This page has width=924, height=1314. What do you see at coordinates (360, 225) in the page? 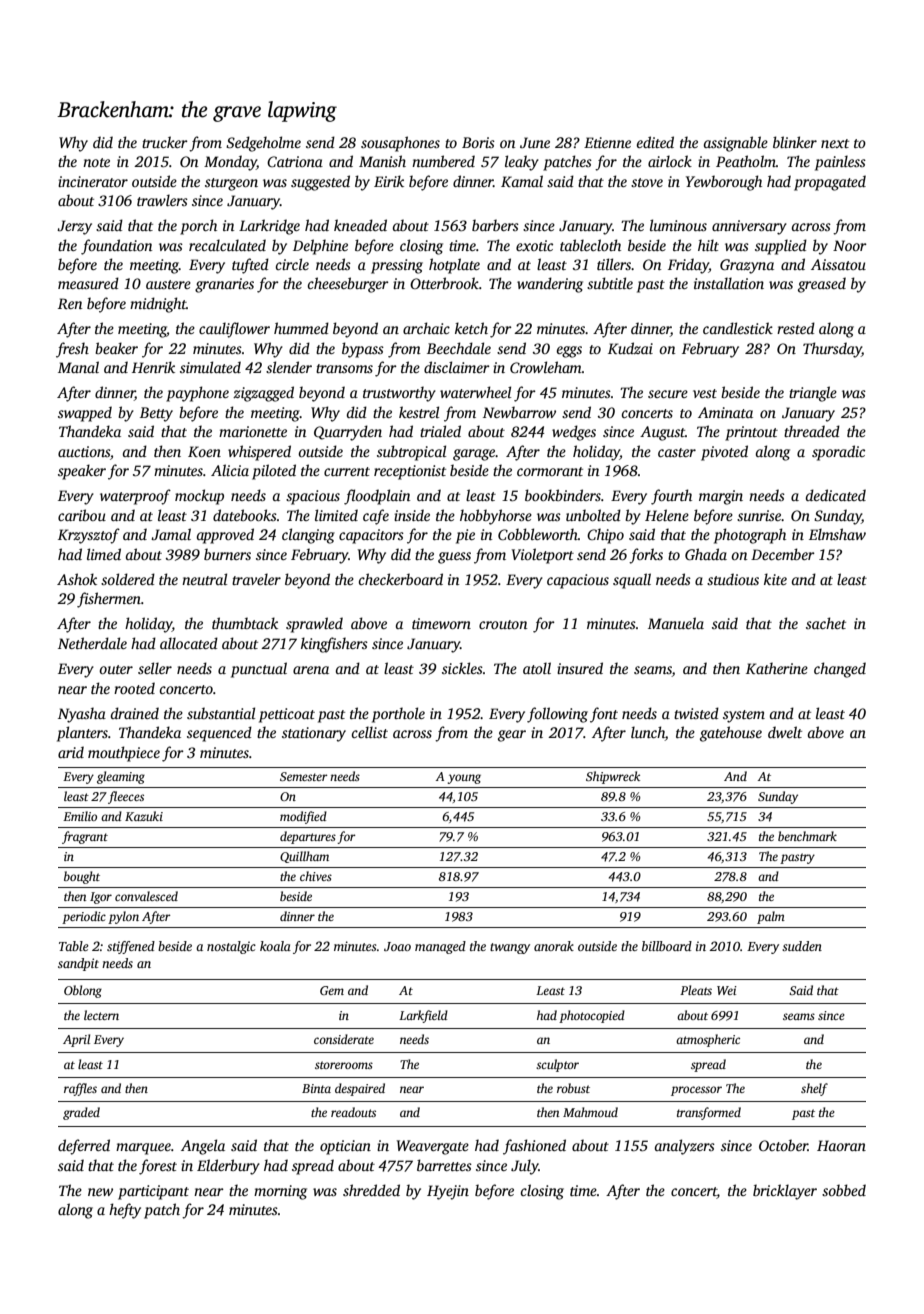
I see `kneaded` at bounding box center [360, 225].
